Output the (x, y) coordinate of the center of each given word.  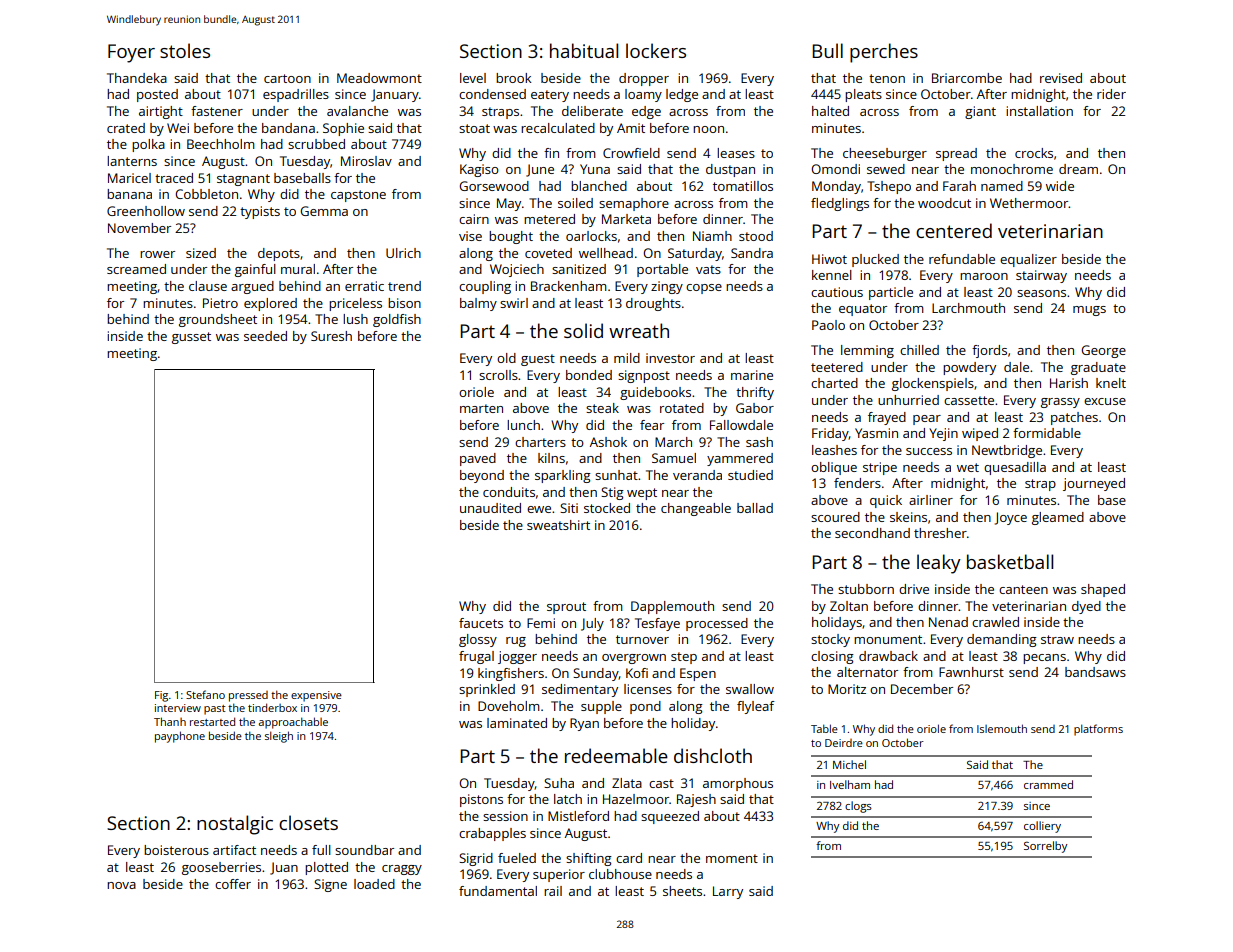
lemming (867, 351)
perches (884, 53)
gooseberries (221, 868)
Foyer (131, 53)
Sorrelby (1045, 847)
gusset (191, 338)
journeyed (1094, 484)
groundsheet (218, 320)
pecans (1044, 659)
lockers (656, 50)
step (684, 658)
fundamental (498, 891)
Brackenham (569, 286)
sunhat (616, 475)
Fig (161, 696)
